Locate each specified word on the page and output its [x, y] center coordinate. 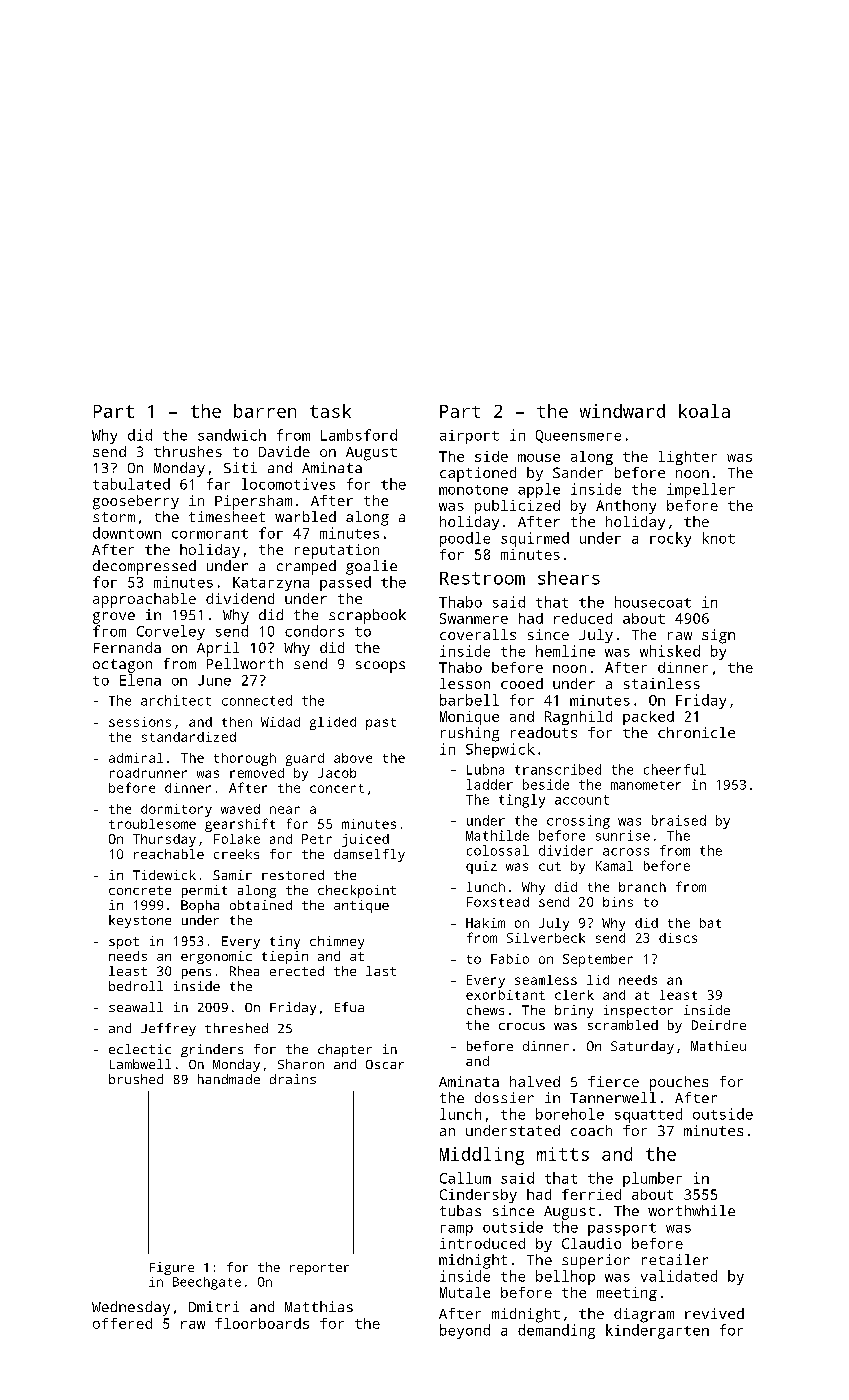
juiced [365, 840]
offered [122, 1323]
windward [622, 411]
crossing [578, 822]
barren [265, 411]
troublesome [152, 824]
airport [469, 437]
